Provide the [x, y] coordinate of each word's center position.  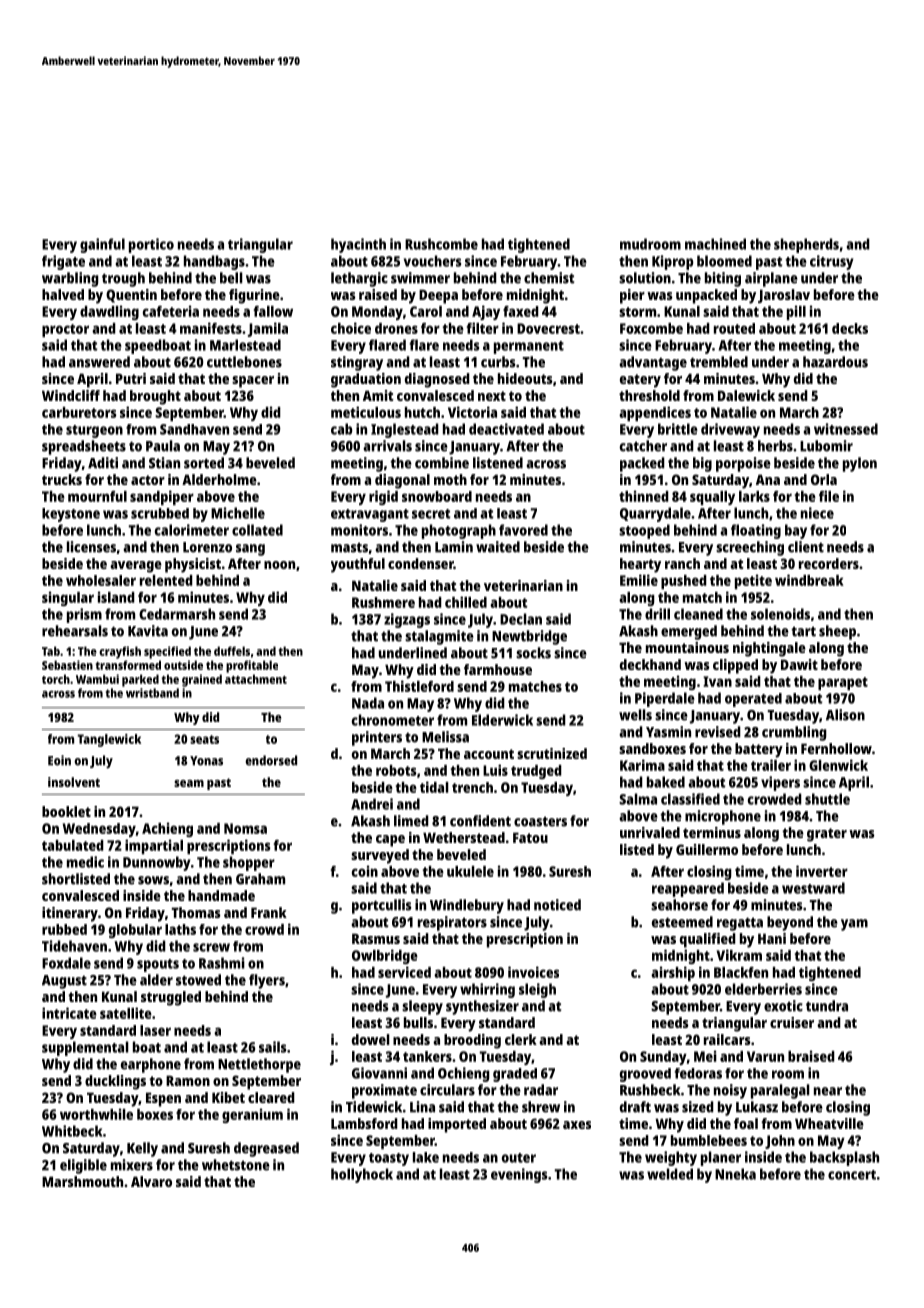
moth [450, 479]
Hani [772, 938]
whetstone [236, 1165]
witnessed [846, 429]
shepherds [806, 245]
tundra [827, 1006]
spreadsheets [84, 447]
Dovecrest [548, 328]
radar [541, 1090]
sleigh [537, 990]
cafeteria [171, 311]
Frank [269, 912]
